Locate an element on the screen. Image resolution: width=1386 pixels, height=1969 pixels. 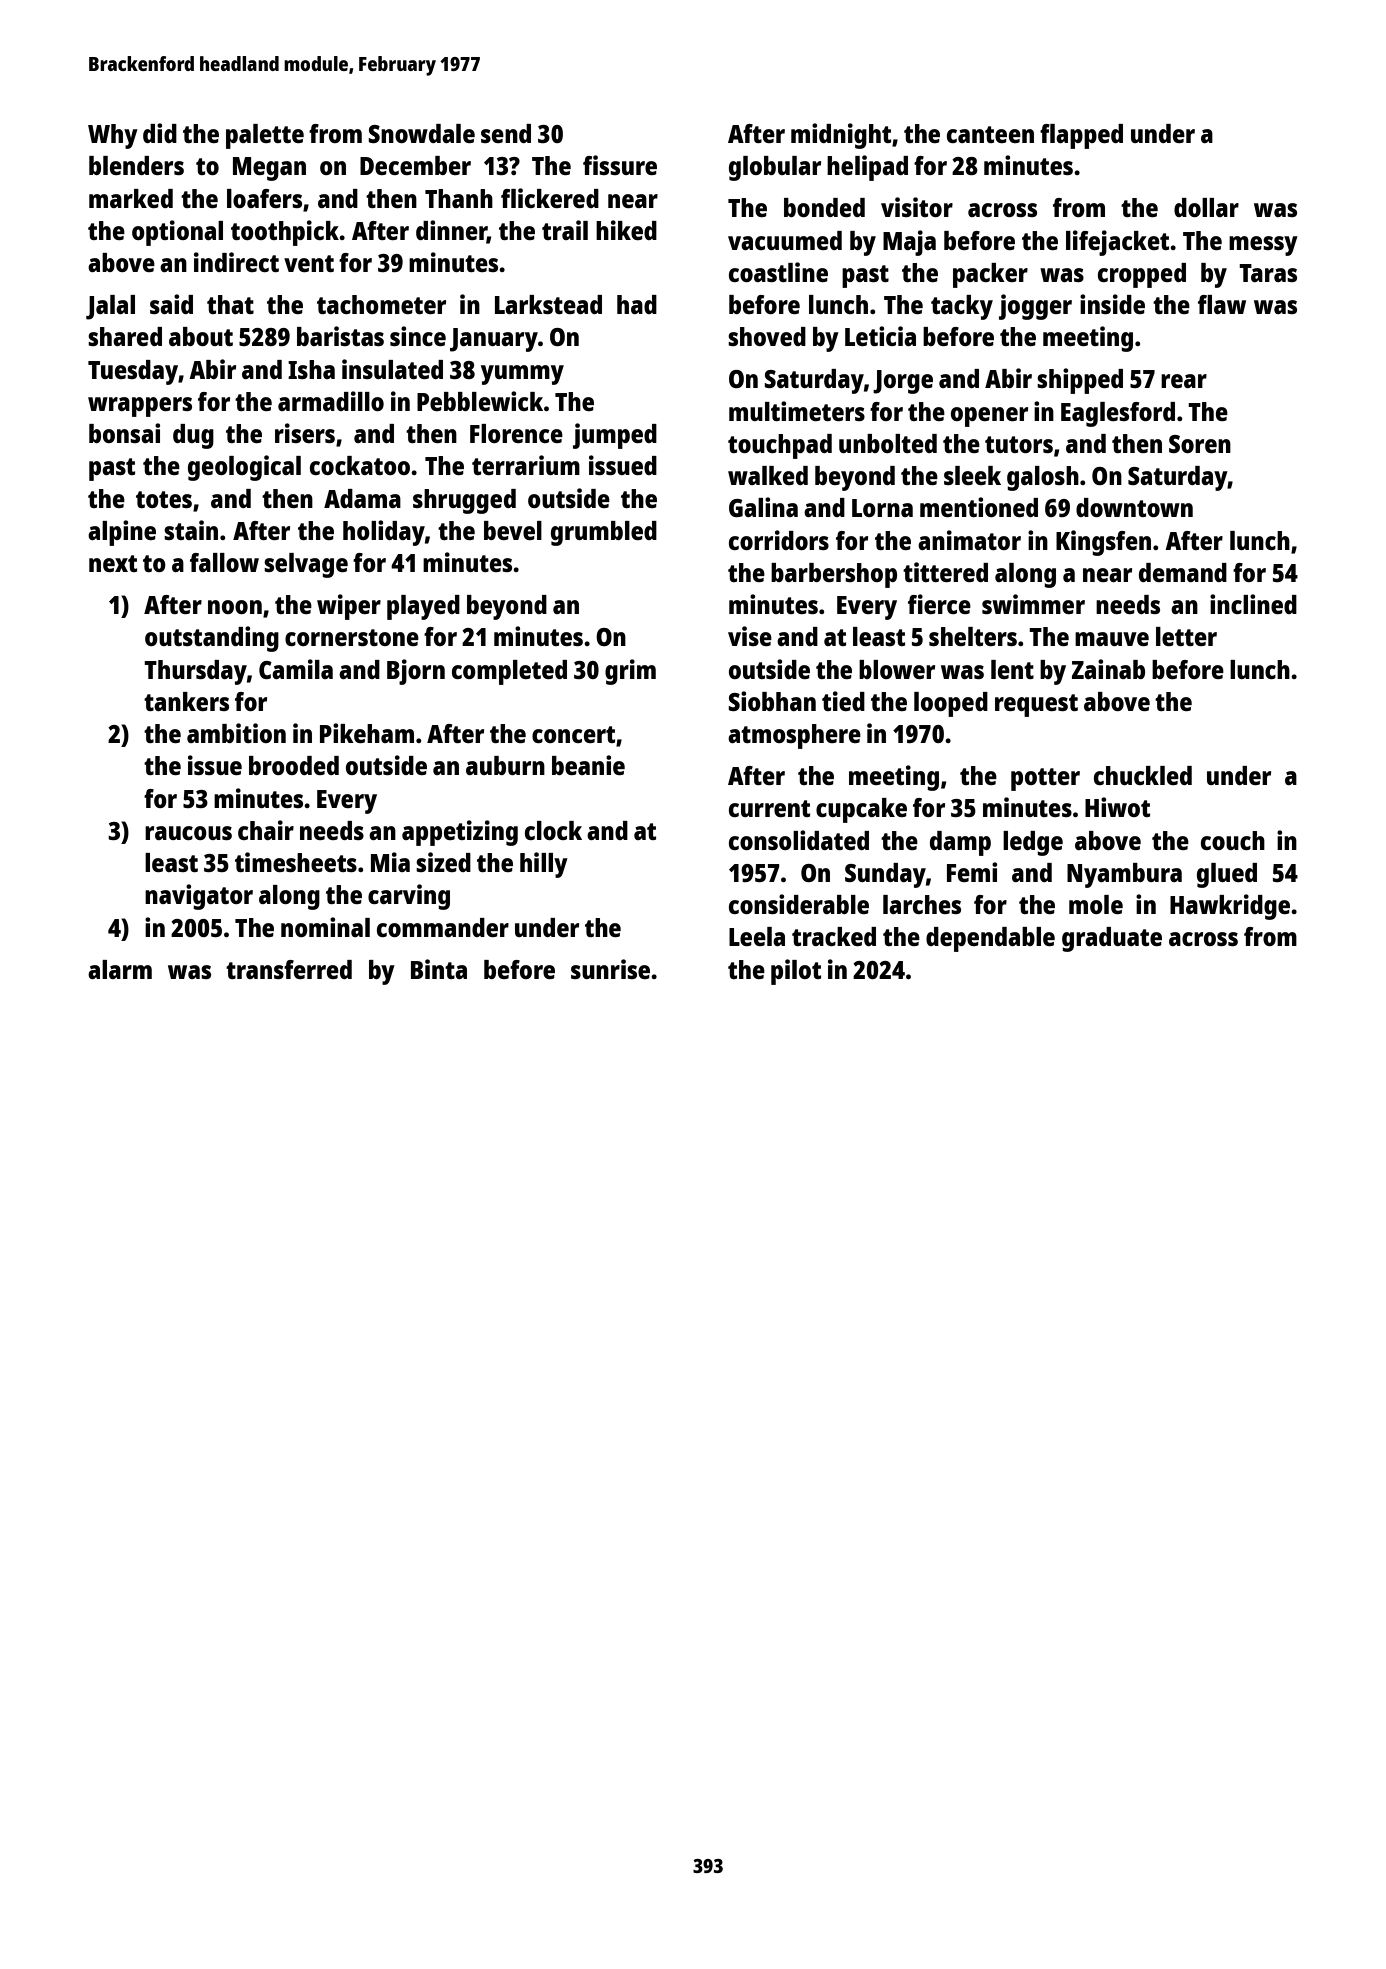
midnight is located at coordinates (841, 136).
